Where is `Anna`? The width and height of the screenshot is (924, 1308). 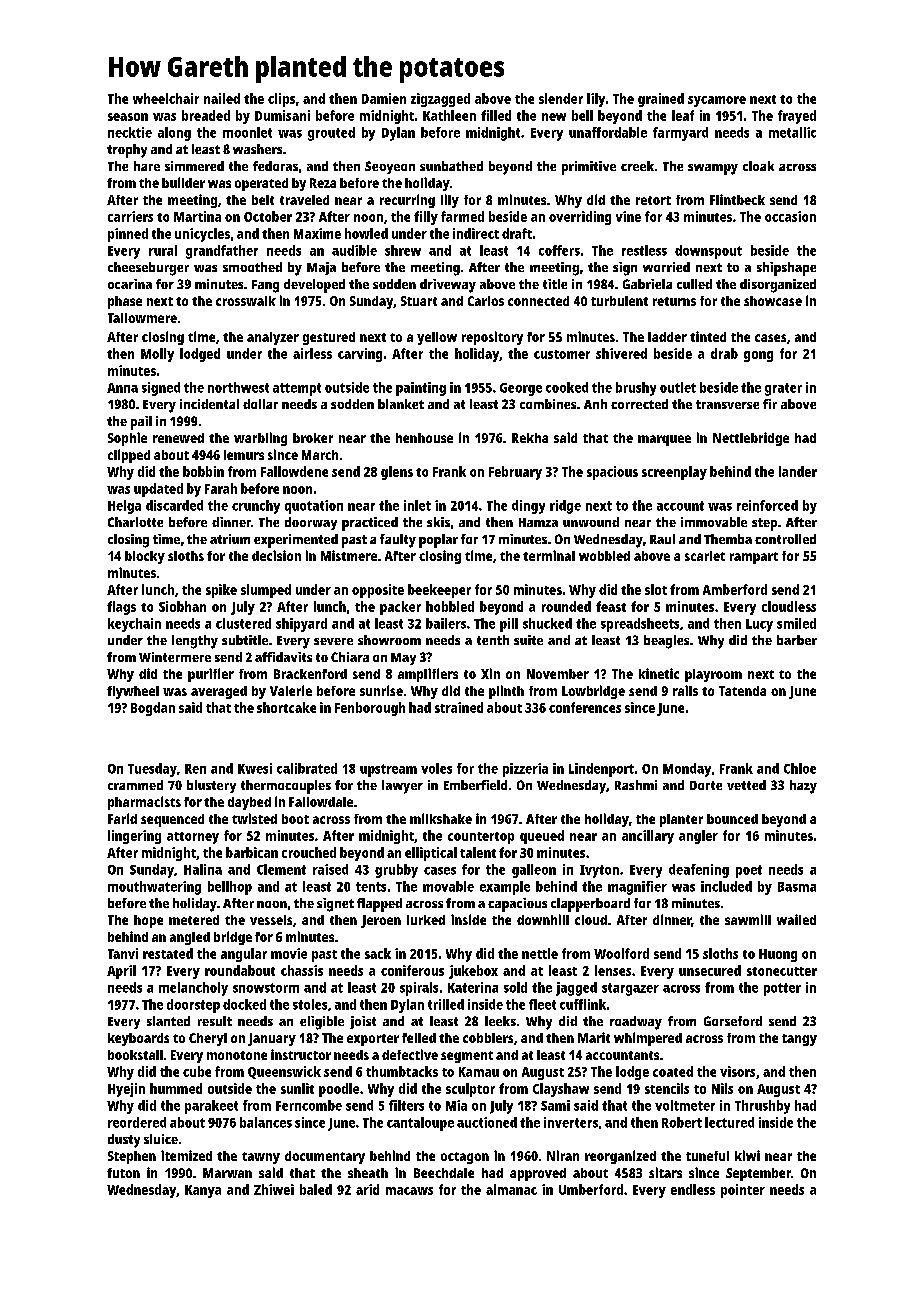
Anna is located at coordinates (122, 388).
